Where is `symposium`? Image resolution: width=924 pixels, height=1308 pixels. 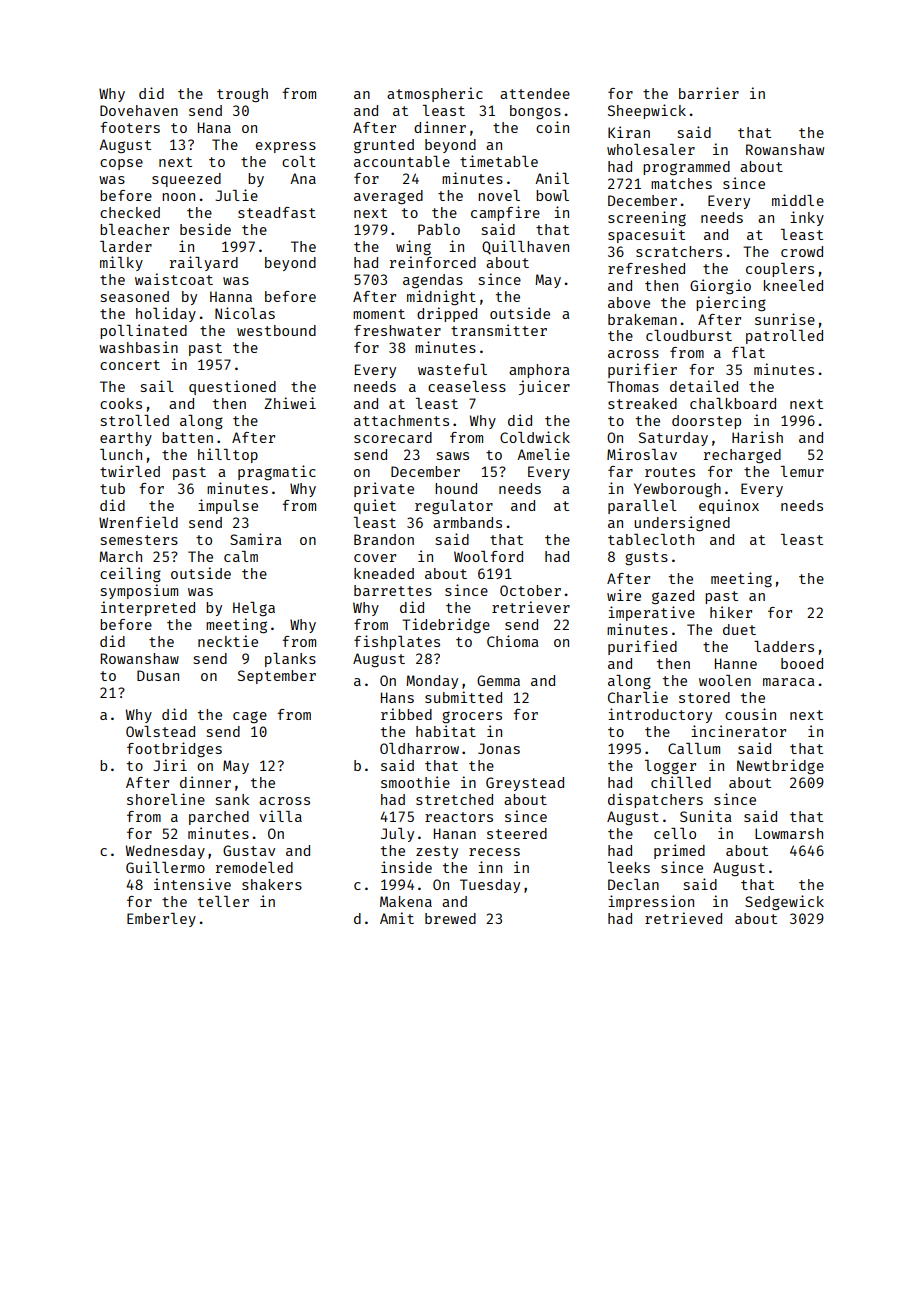
symposium is located at coordinates (139, 591).
